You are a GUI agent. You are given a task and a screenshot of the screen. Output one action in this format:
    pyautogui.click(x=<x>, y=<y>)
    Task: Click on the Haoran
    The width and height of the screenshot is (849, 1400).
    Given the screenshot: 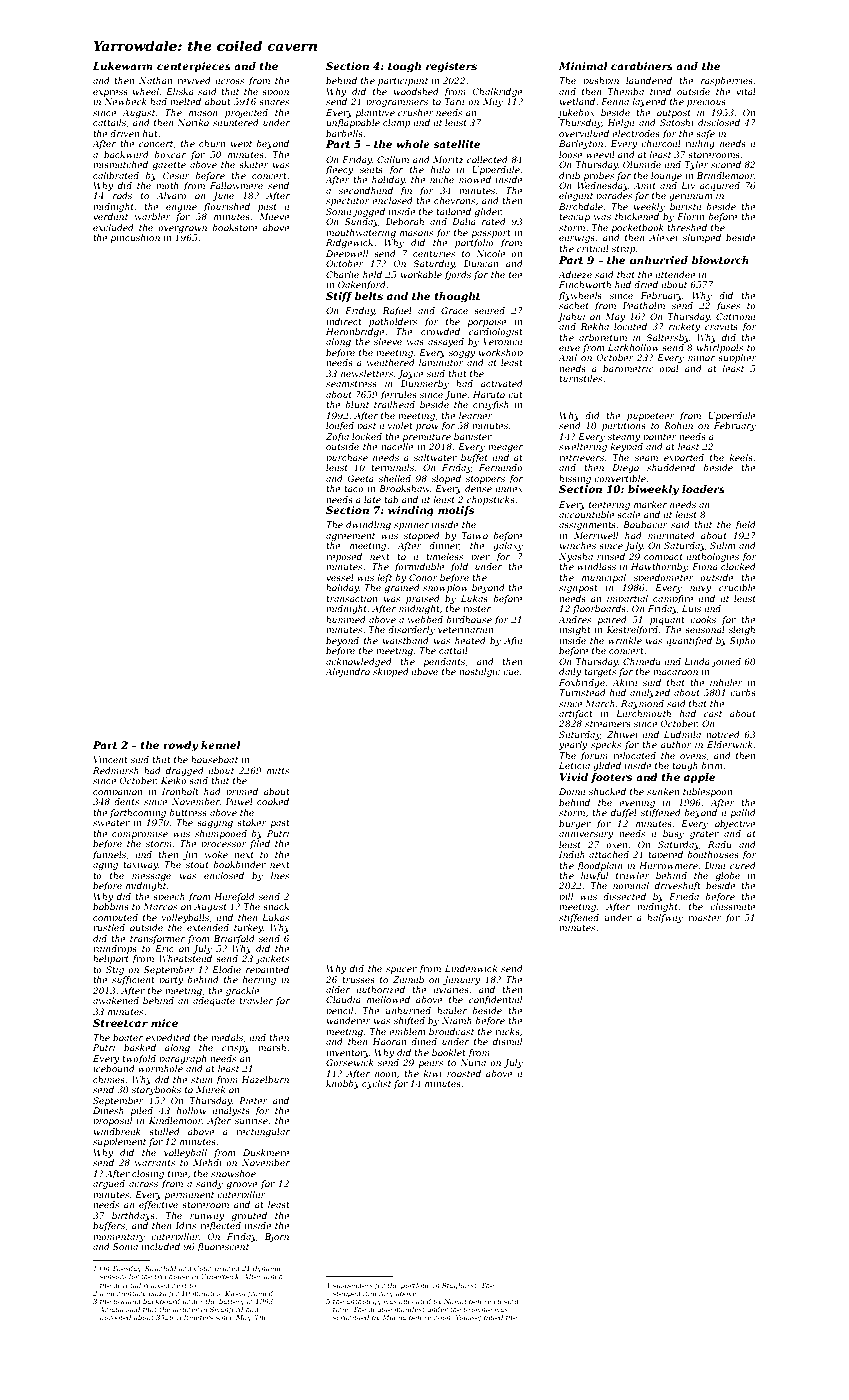 What is the action you would take?
    pyautogui.click(x=389, y=1041)
